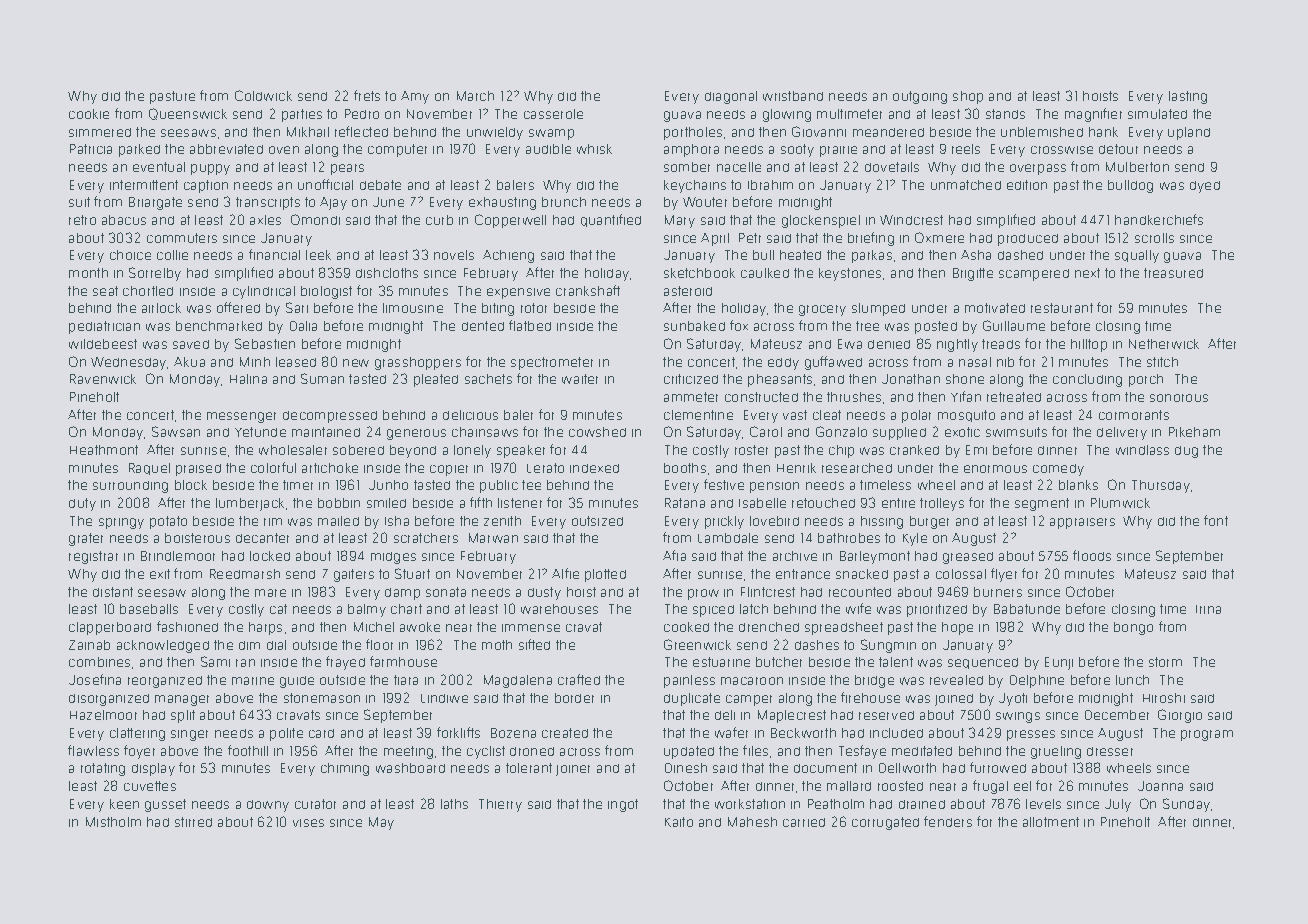 This screenshot has width=1308, height=924. I want to click on produced, so click(1028, 240).
